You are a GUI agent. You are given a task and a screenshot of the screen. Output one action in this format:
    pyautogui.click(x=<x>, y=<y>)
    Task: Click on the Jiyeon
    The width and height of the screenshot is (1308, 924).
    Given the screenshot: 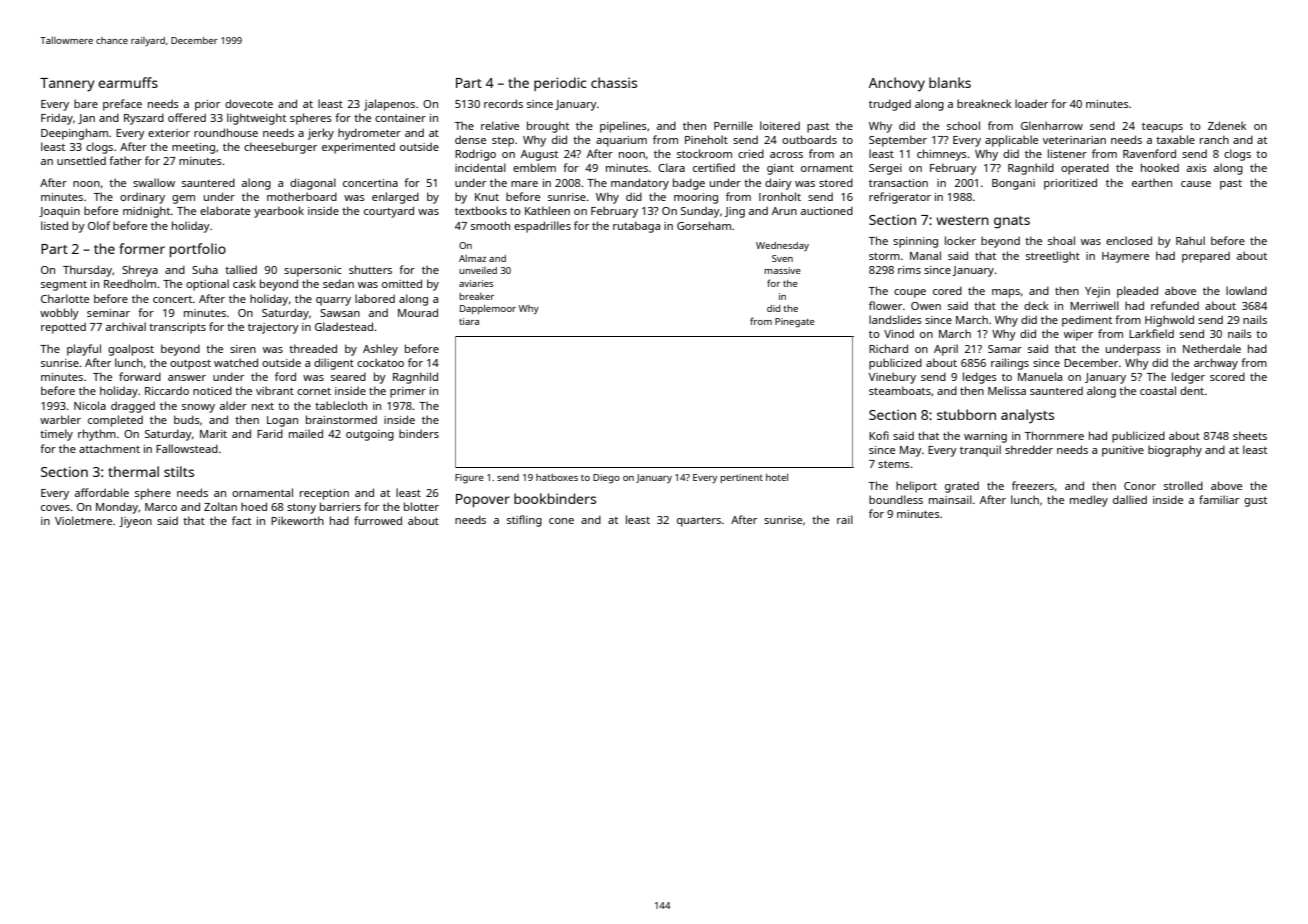 What is the action you would take?
    pyautogui.click(x=135, y=522)
